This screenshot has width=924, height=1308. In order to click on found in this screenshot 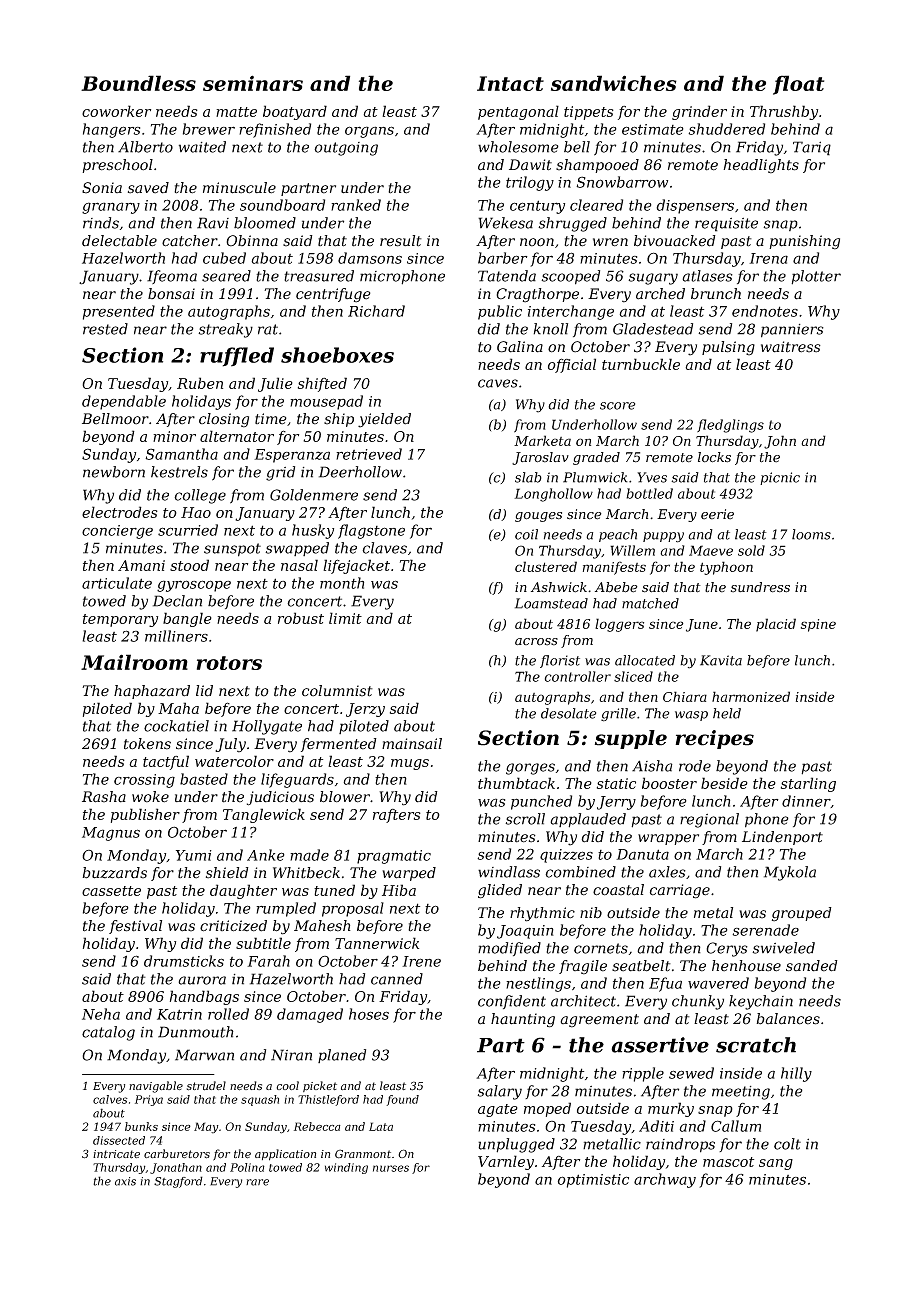, I will do `click(402, 1100)`.
